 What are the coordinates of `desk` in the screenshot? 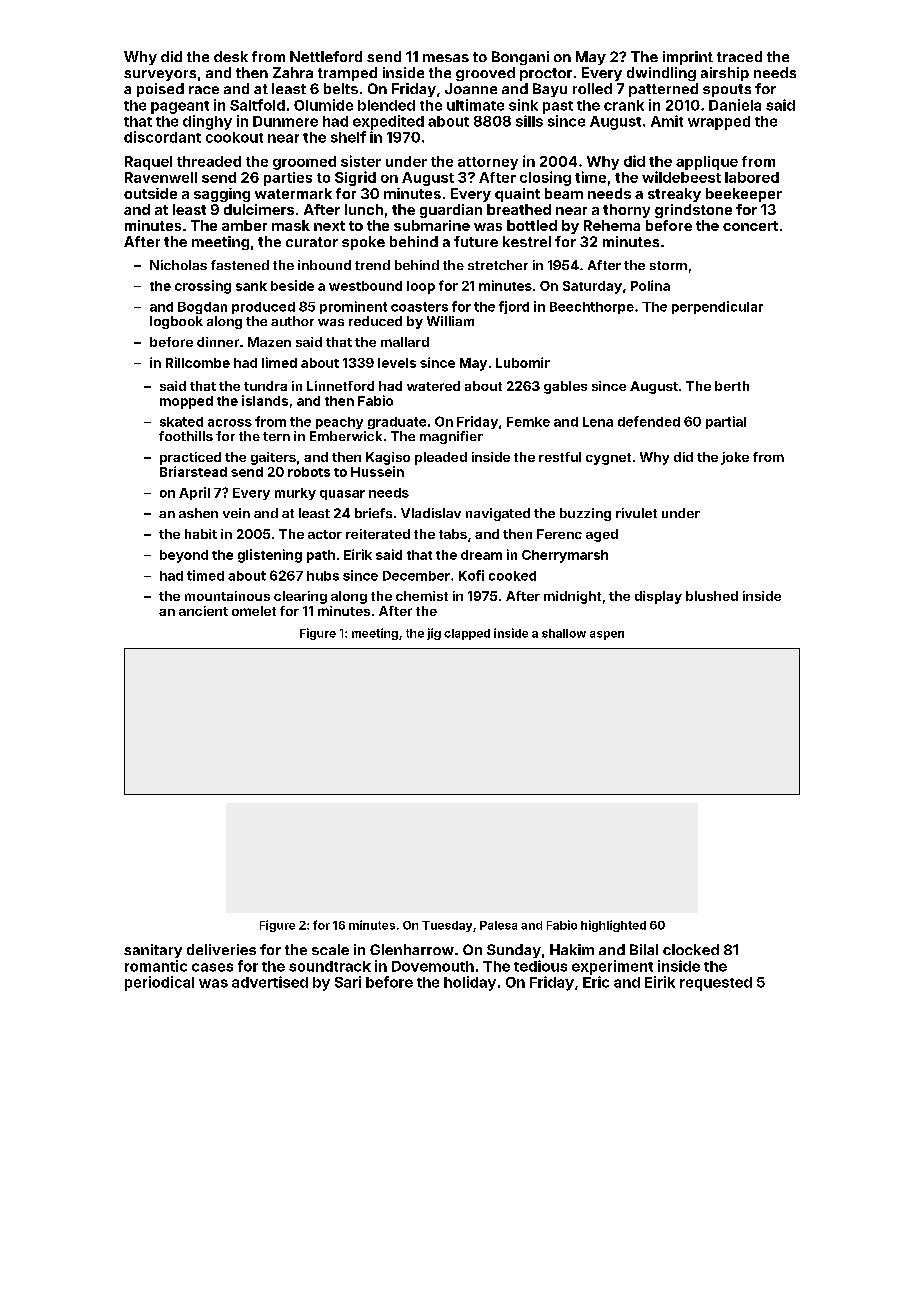 It's located at (231, 56).
